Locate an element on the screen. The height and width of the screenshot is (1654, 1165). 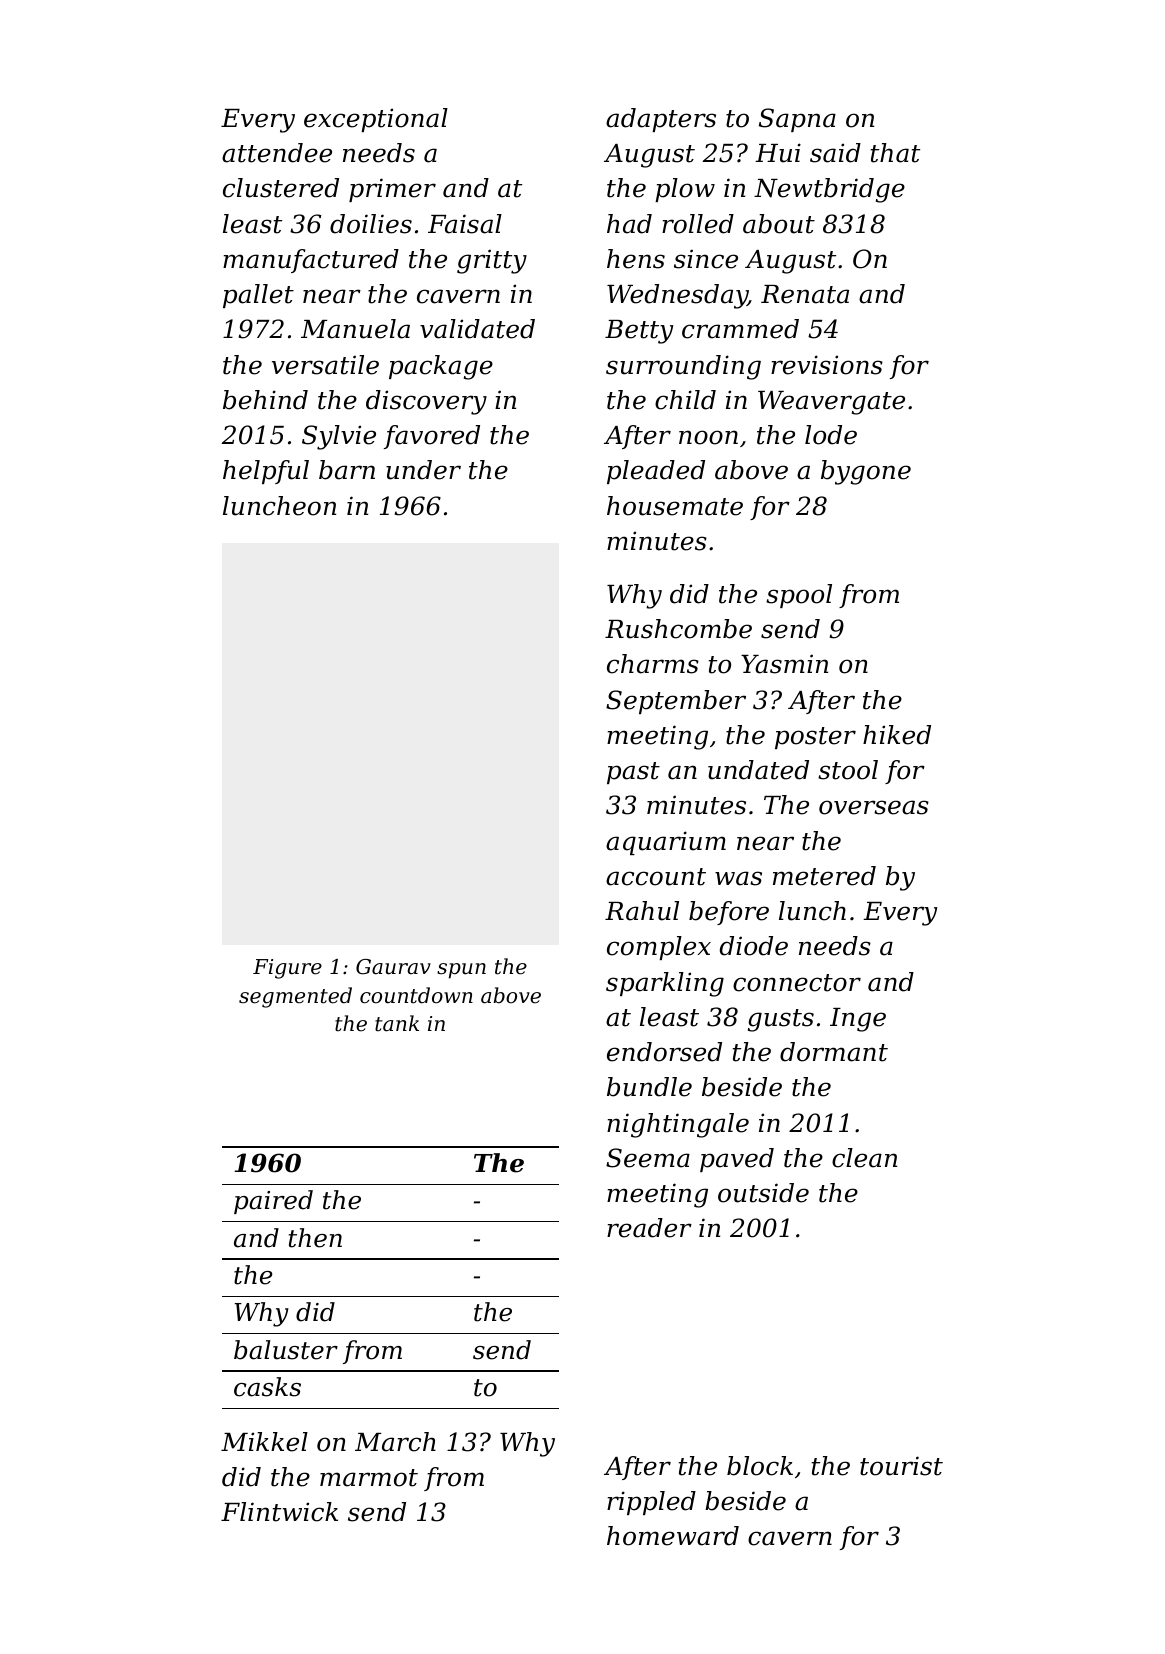
Newtbridge is located at coordinates (829, 190).
